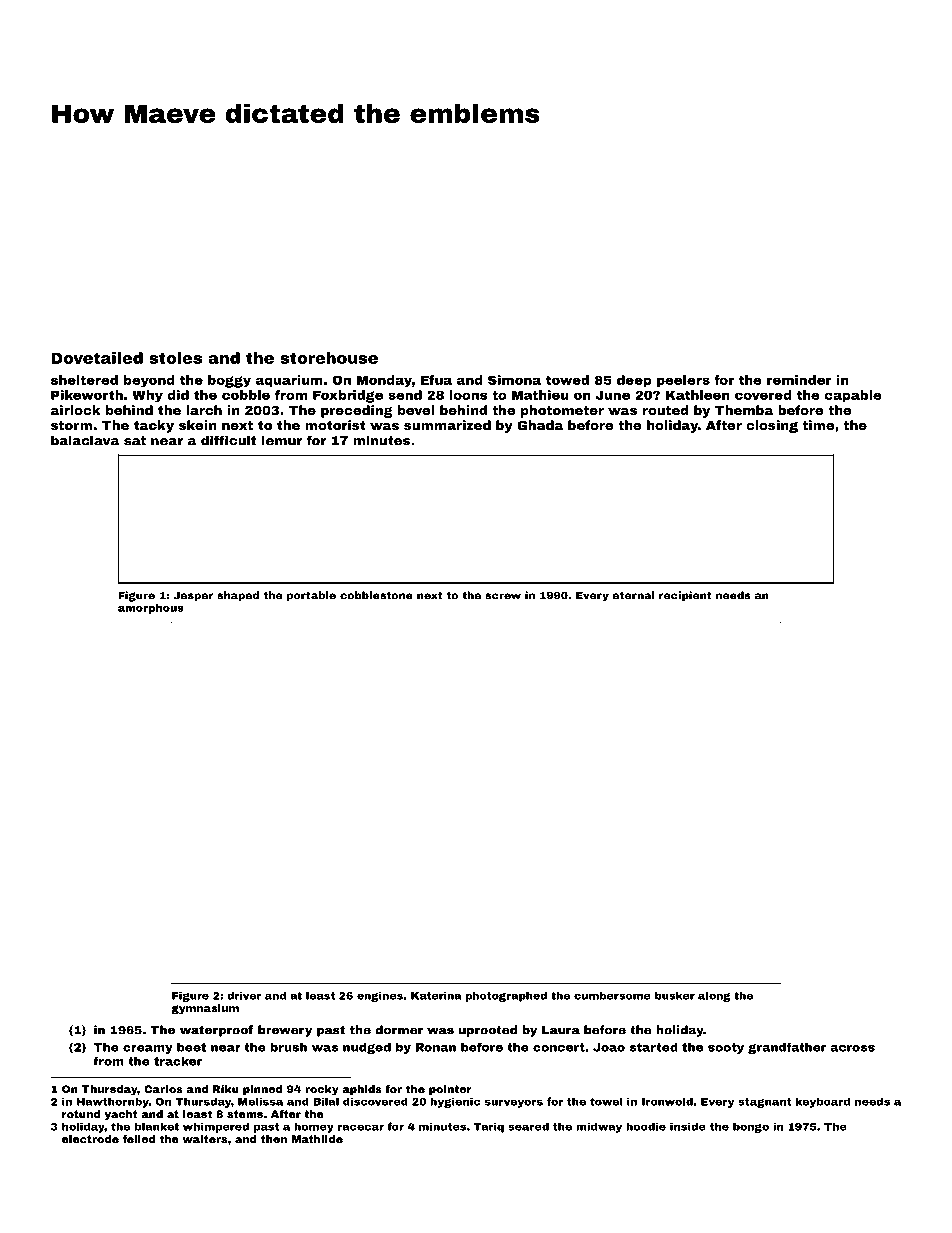 This screenshot has width=952, height=1233. Describe the element at coordinates (175, 358) in the screenshot. I see `stoles` at that location.
